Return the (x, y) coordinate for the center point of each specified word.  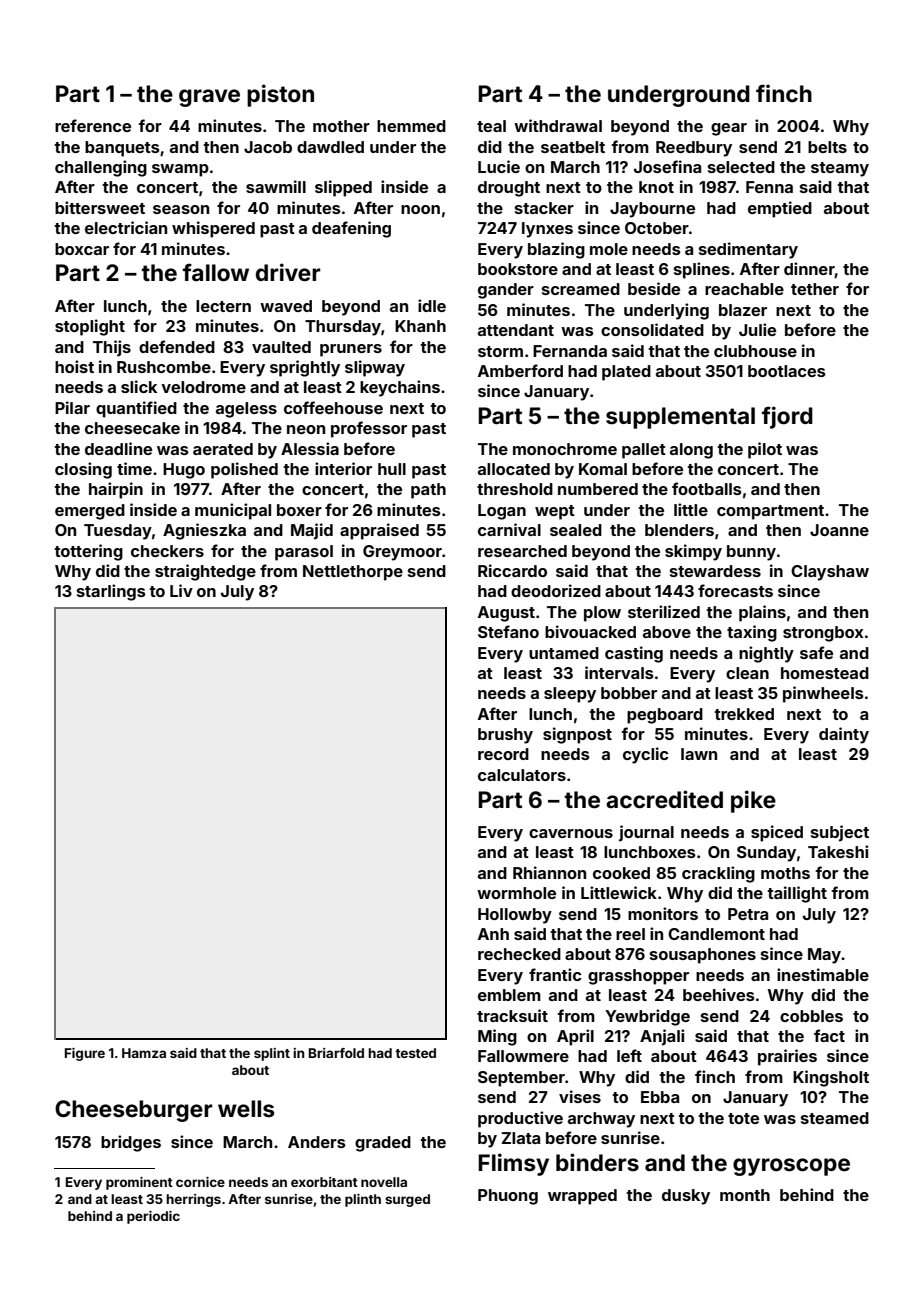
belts (827, 147)
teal (491, 126)
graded (383, 1144)
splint (272, 1054)
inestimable (823, 974)
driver (288, 272)
